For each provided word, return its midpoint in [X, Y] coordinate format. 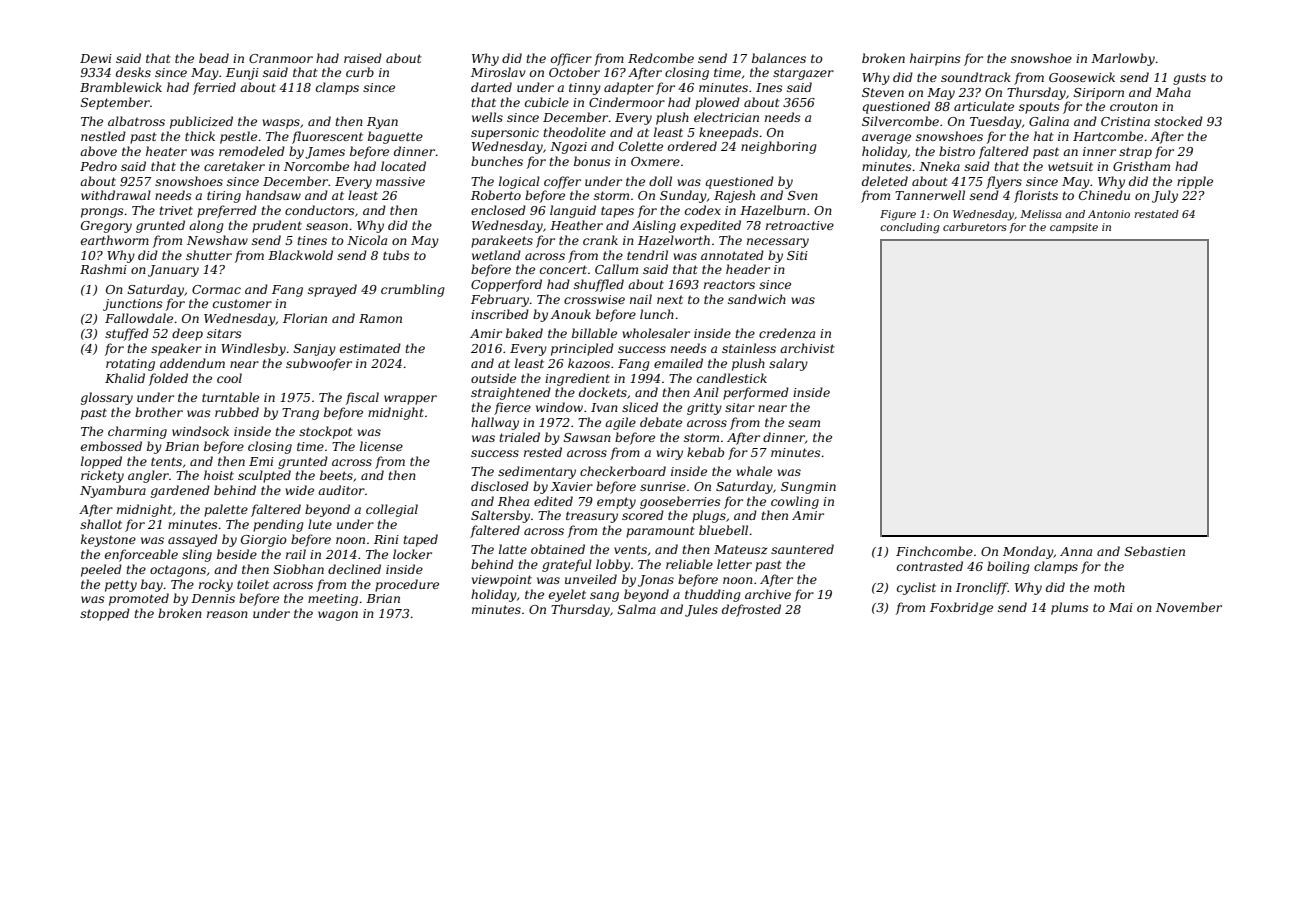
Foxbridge [961, 608]
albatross [136, 121]
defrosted [751, 610]
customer [242, 303]
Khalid [125, 378]
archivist [807, 348]
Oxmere [655, 161]
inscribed [500, 314]
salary [788, 364]
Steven [883, 92]
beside [237, 554]
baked [524, 333]
